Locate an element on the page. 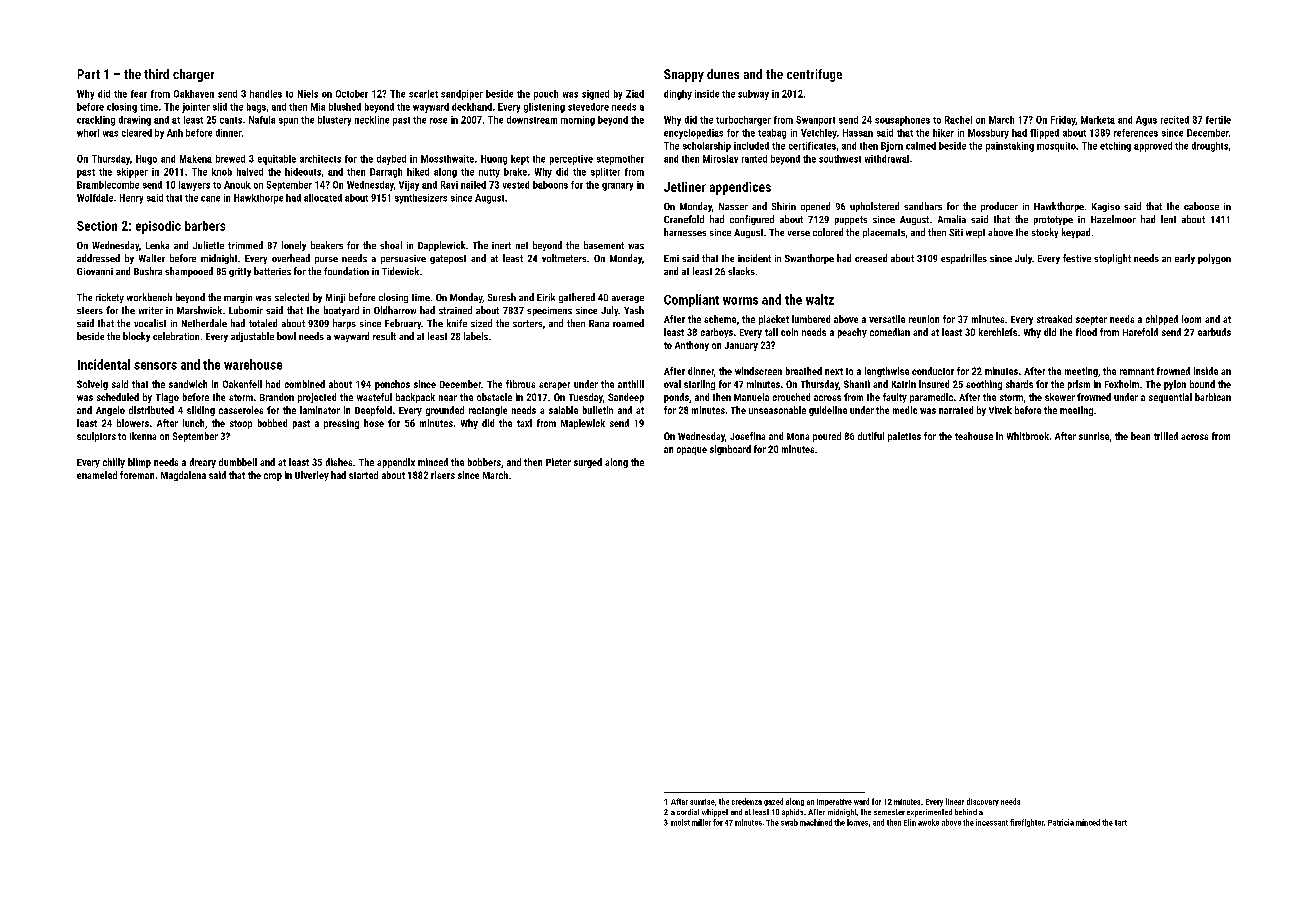 The width and height of the image is (1308, 924). third is located at coordinates (156, 74).
